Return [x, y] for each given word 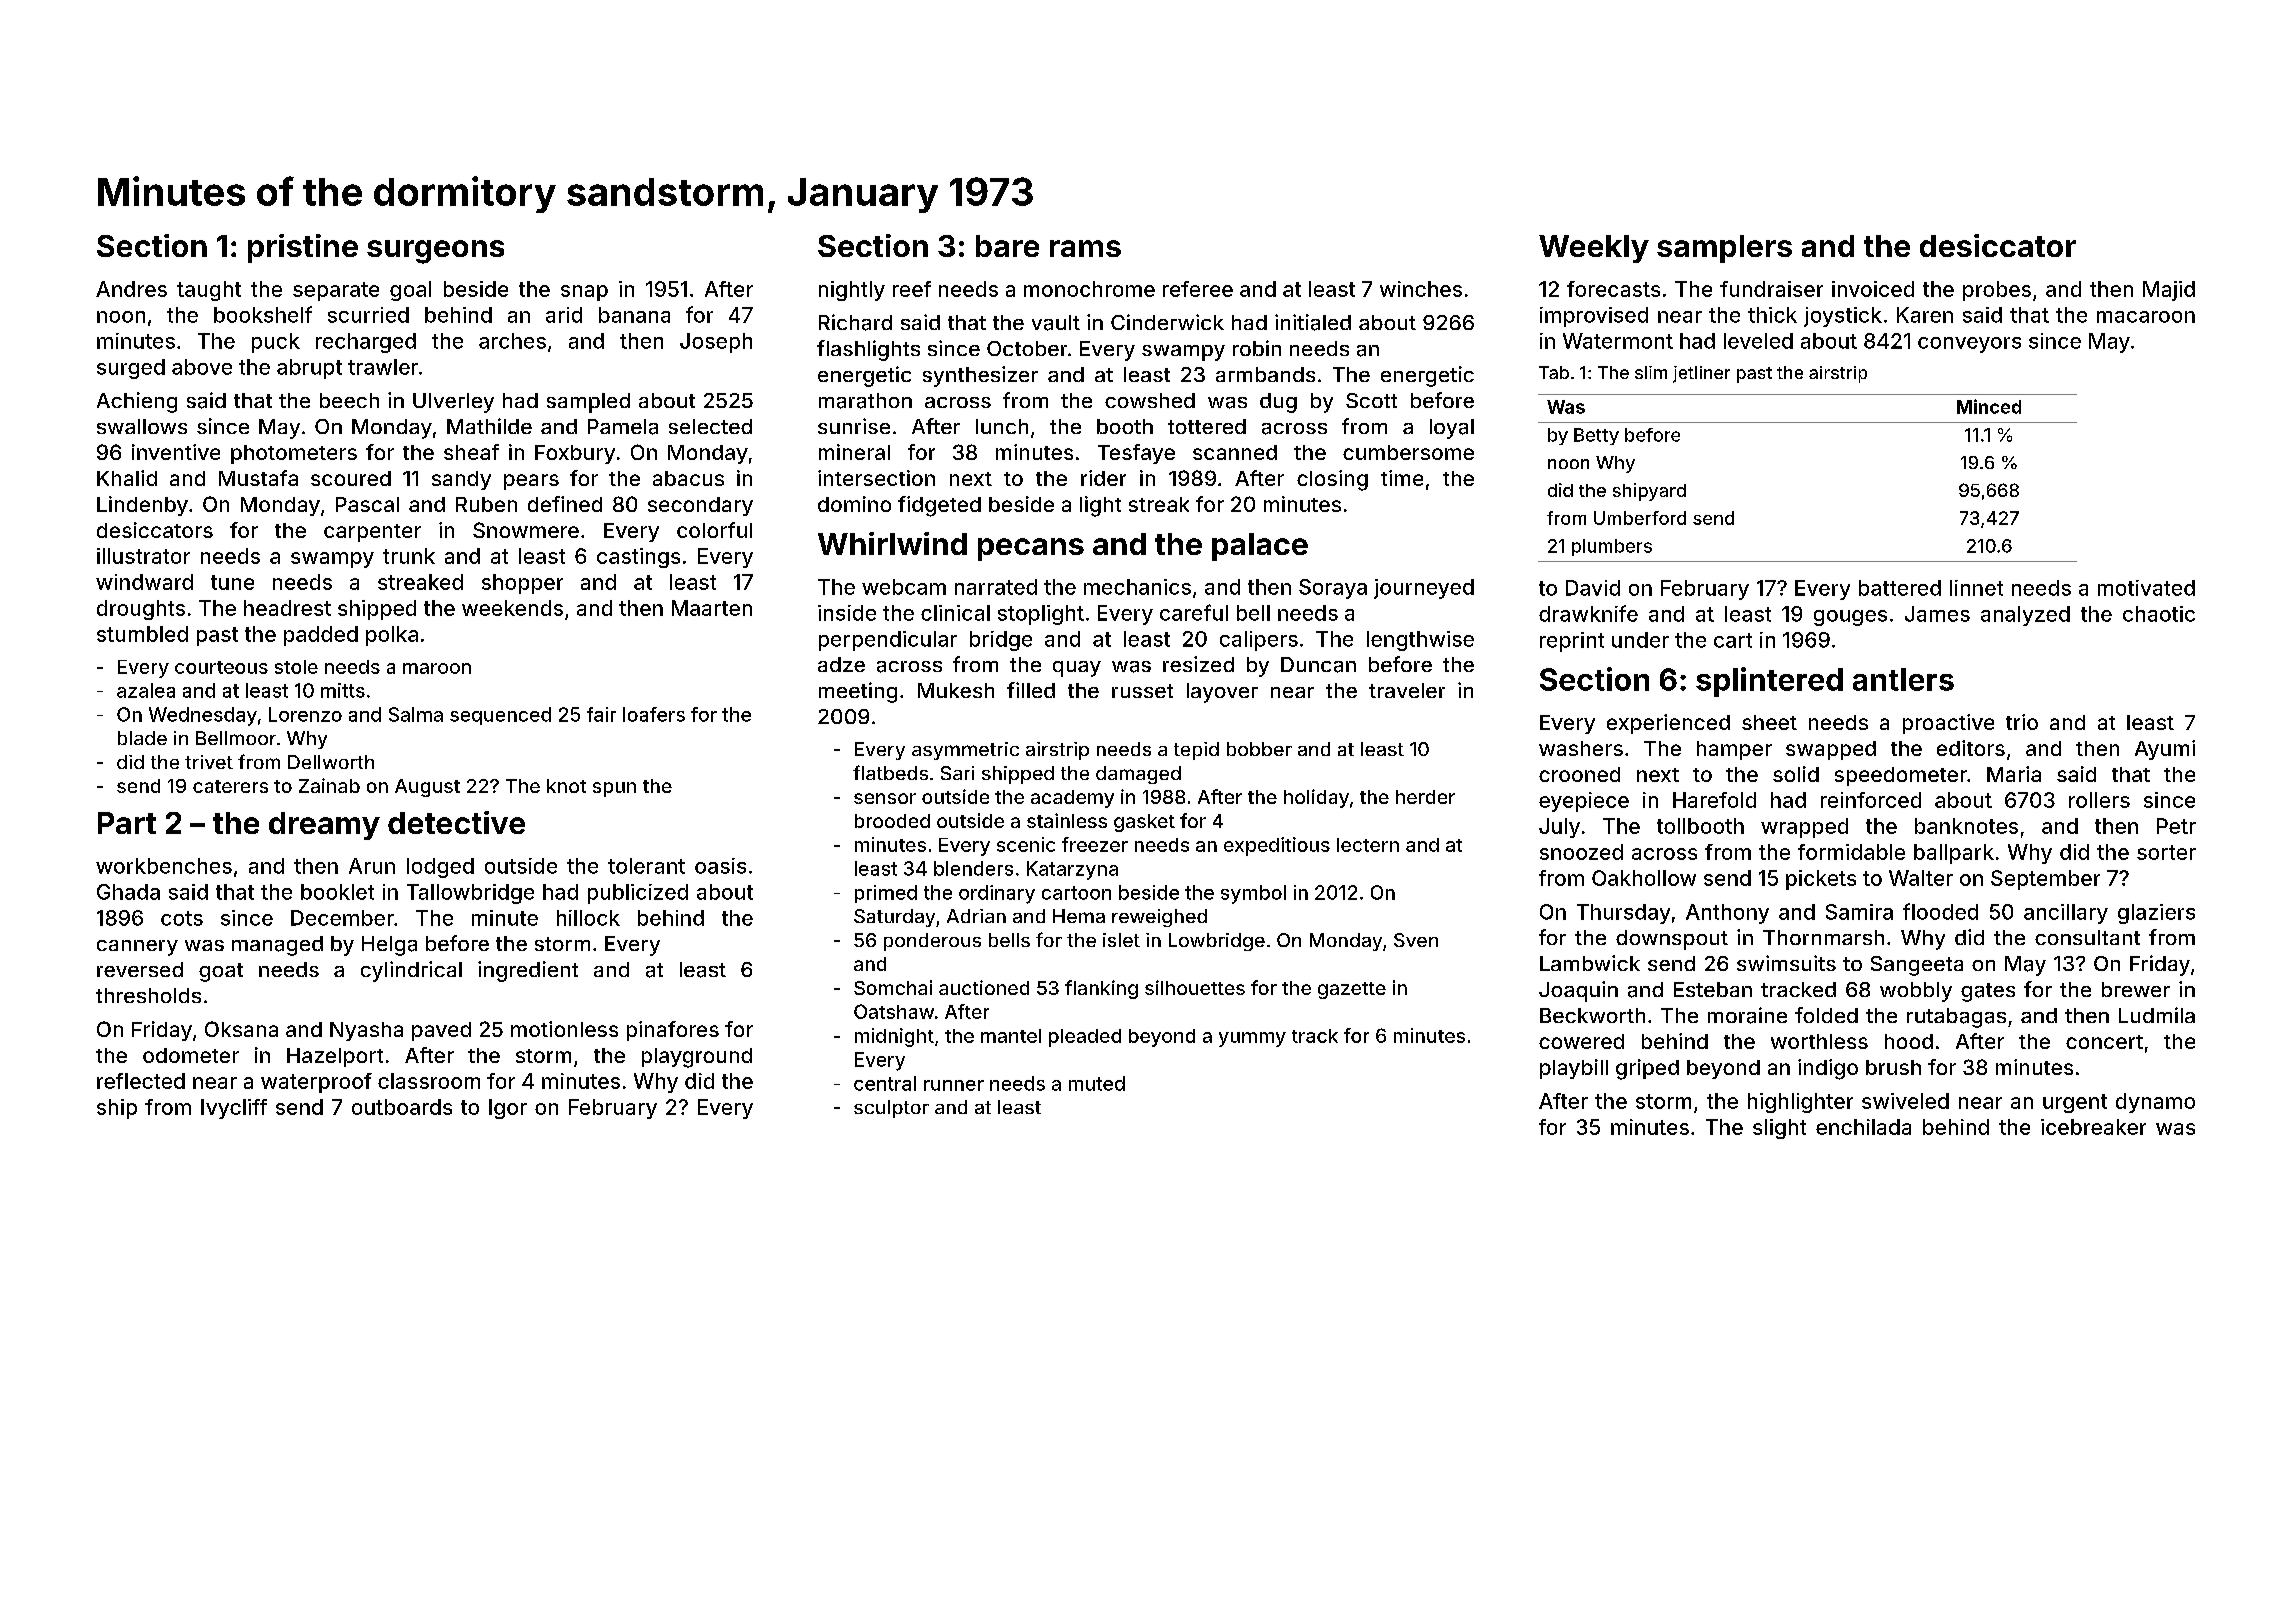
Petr [2176, 826]
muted [1097, 1083]
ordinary [997, 894]
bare [1007, 246]
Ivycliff [234, 1109]
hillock [588, 918]
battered [1900, 588]
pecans [1031, 549]
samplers [1724, 249]
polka [392, 636]
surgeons [435, 252]
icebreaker [2093, 1127]
